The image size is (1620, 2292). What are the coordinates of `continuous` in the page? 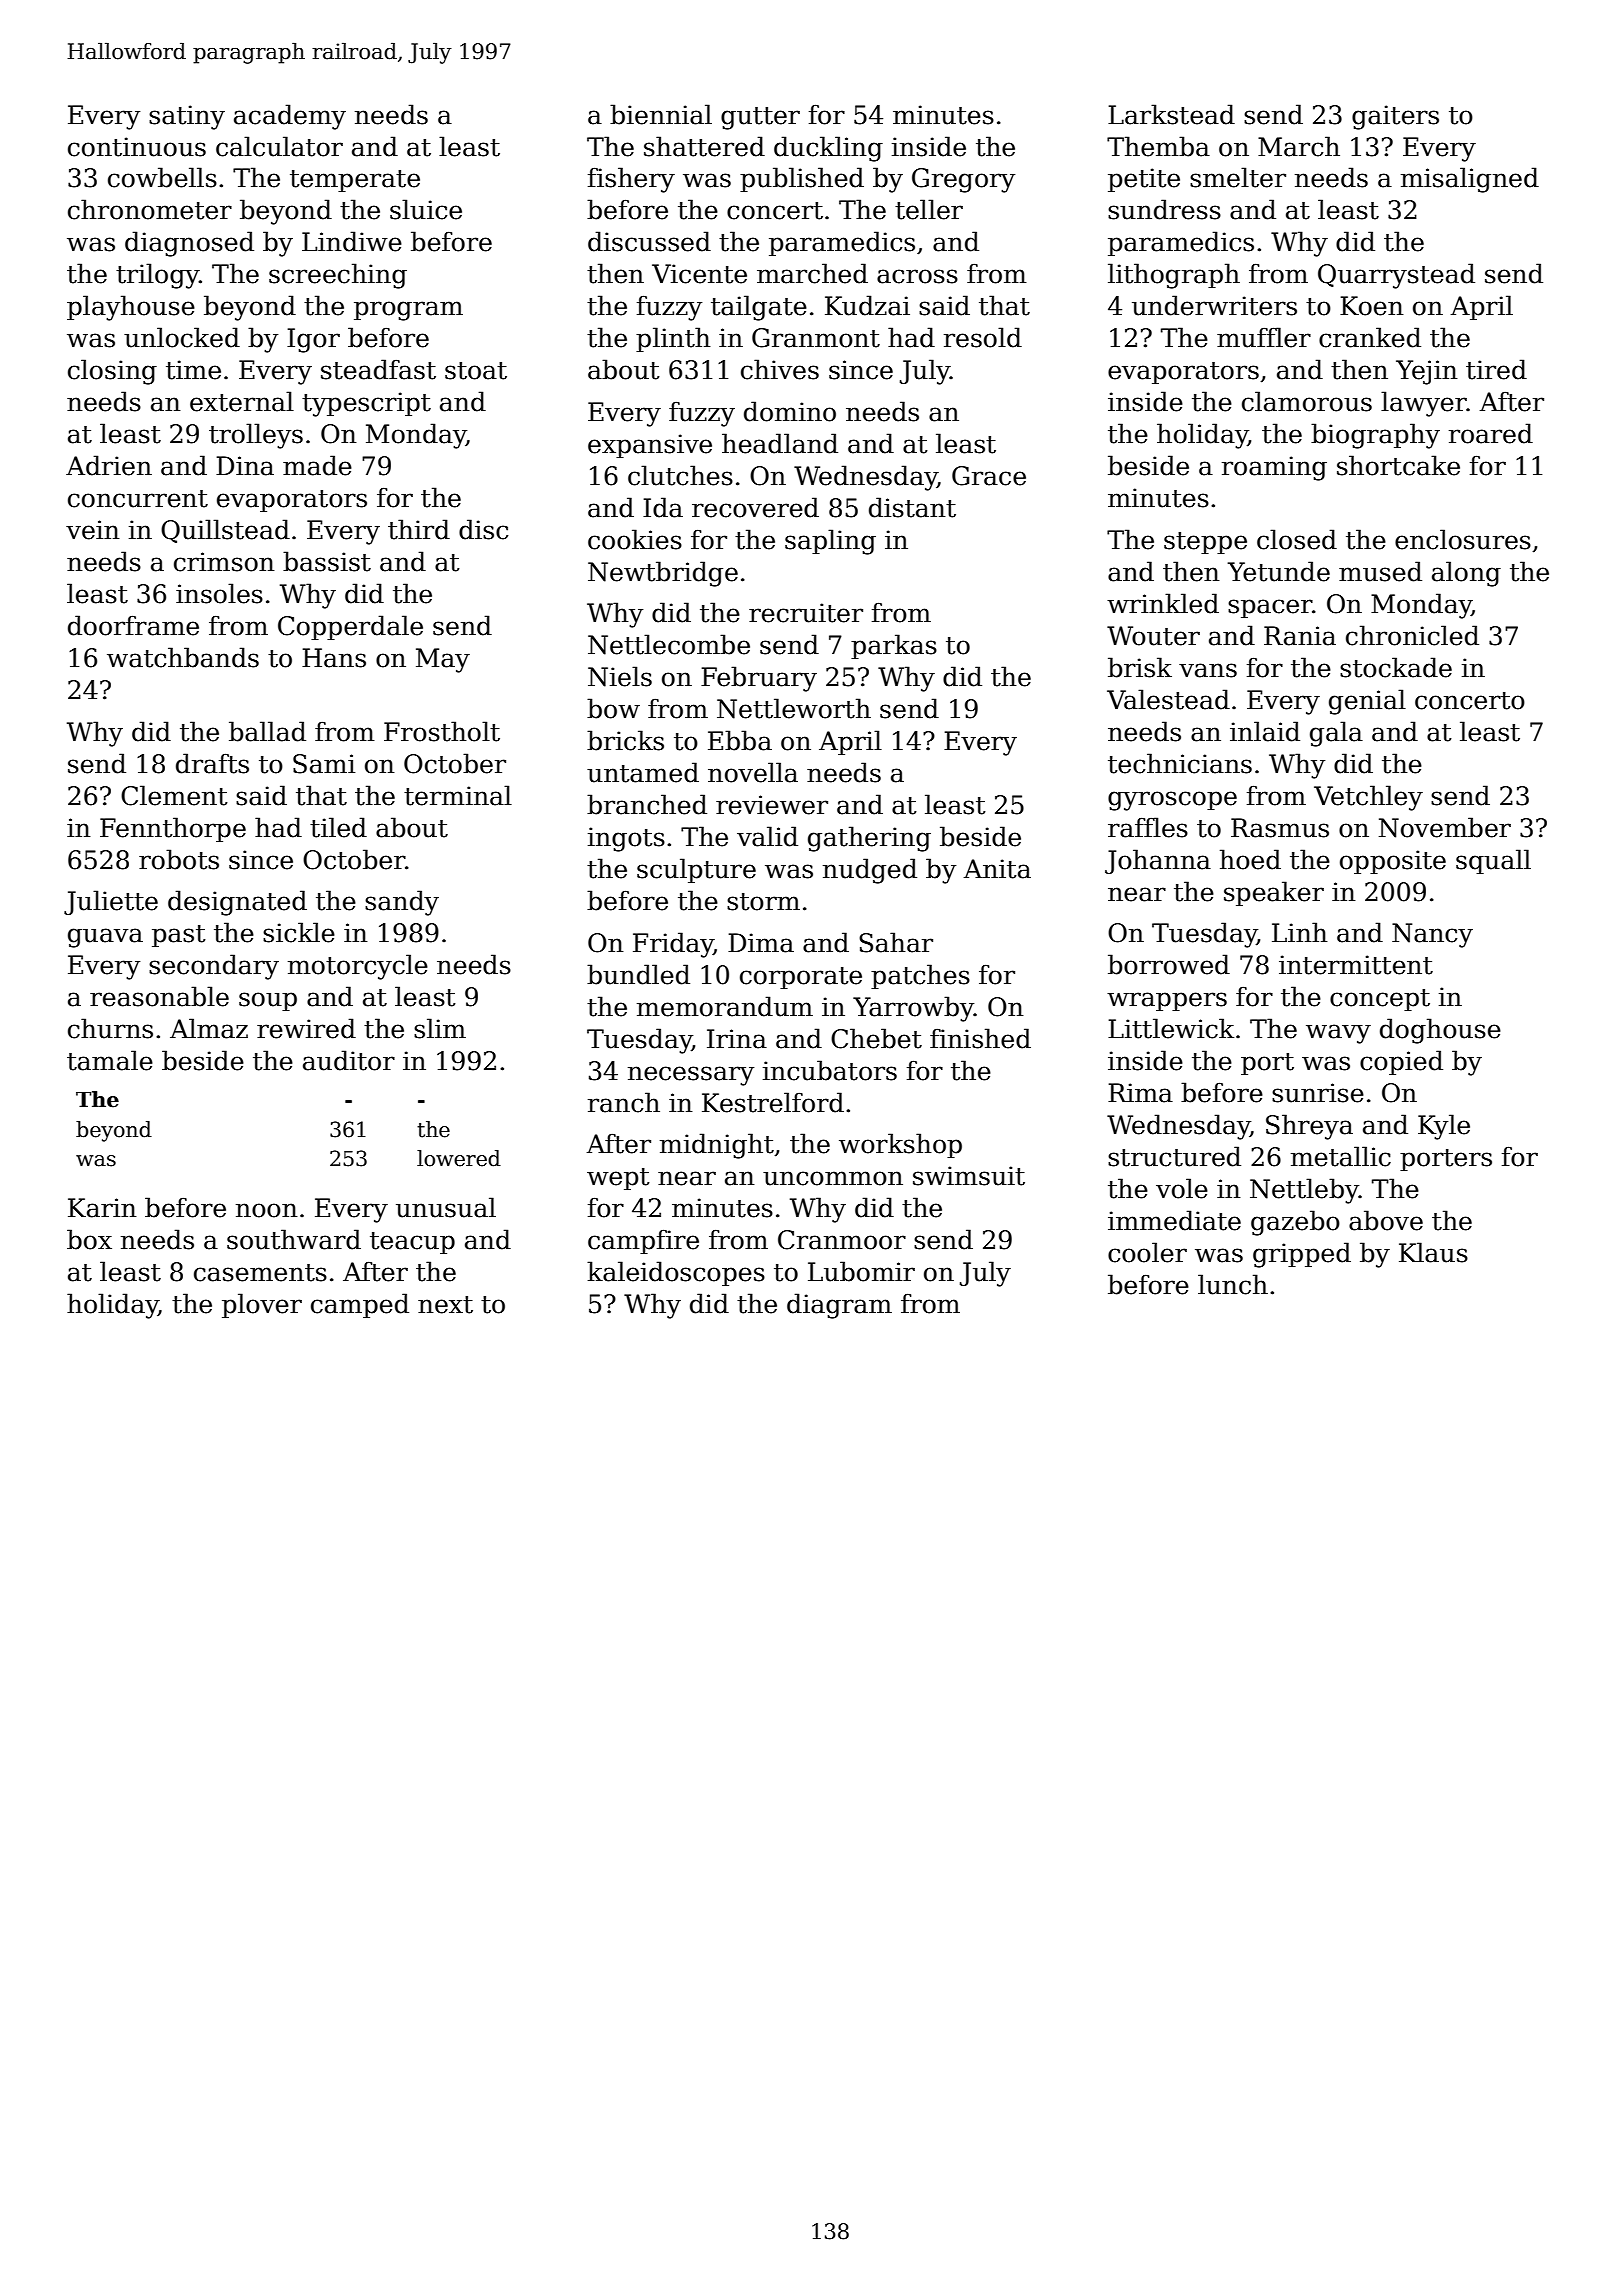 It's located at (137, 147).
